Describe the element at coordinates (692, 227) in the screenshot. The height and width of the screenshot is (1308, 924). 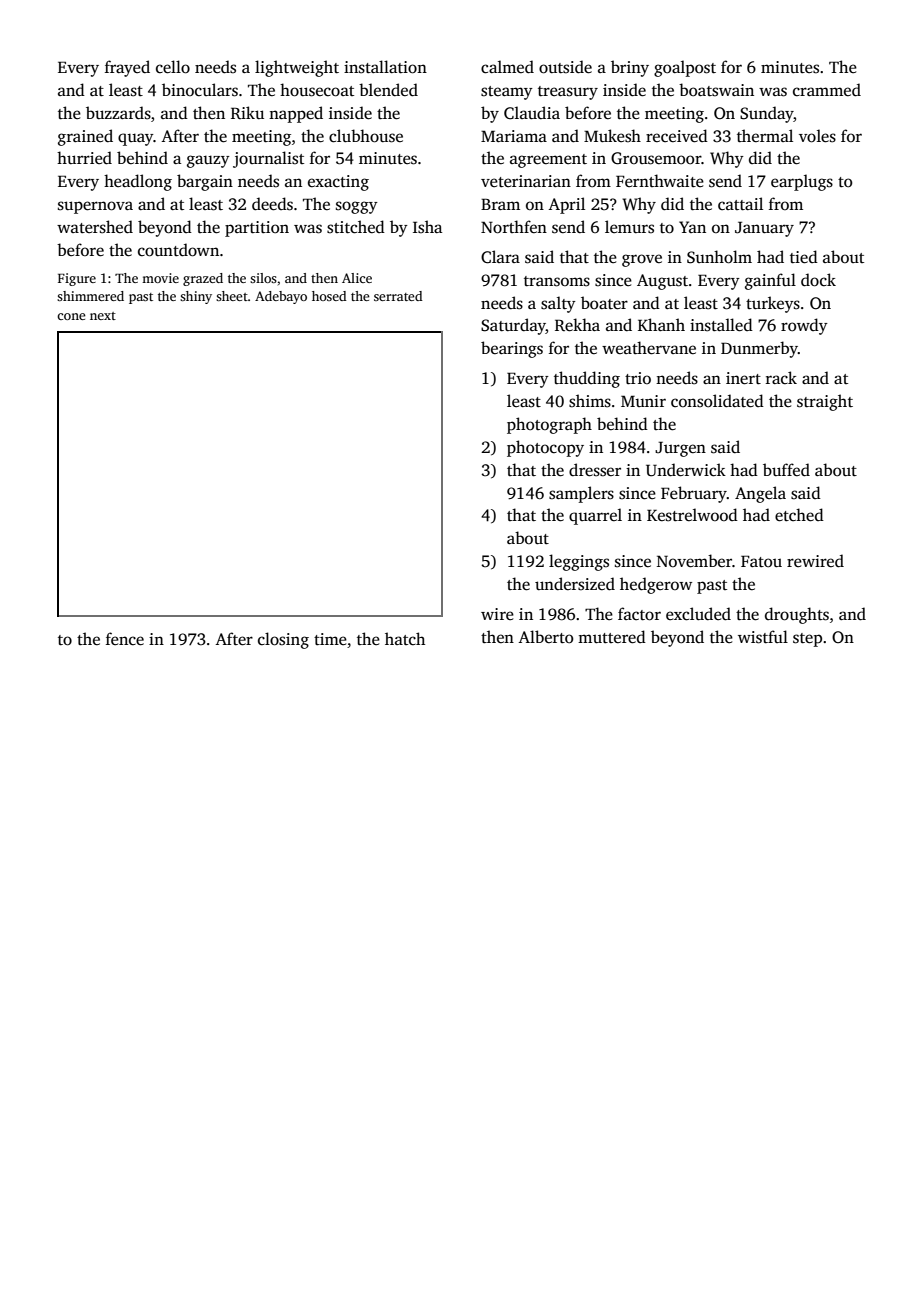
I see `Yan` at that location.
